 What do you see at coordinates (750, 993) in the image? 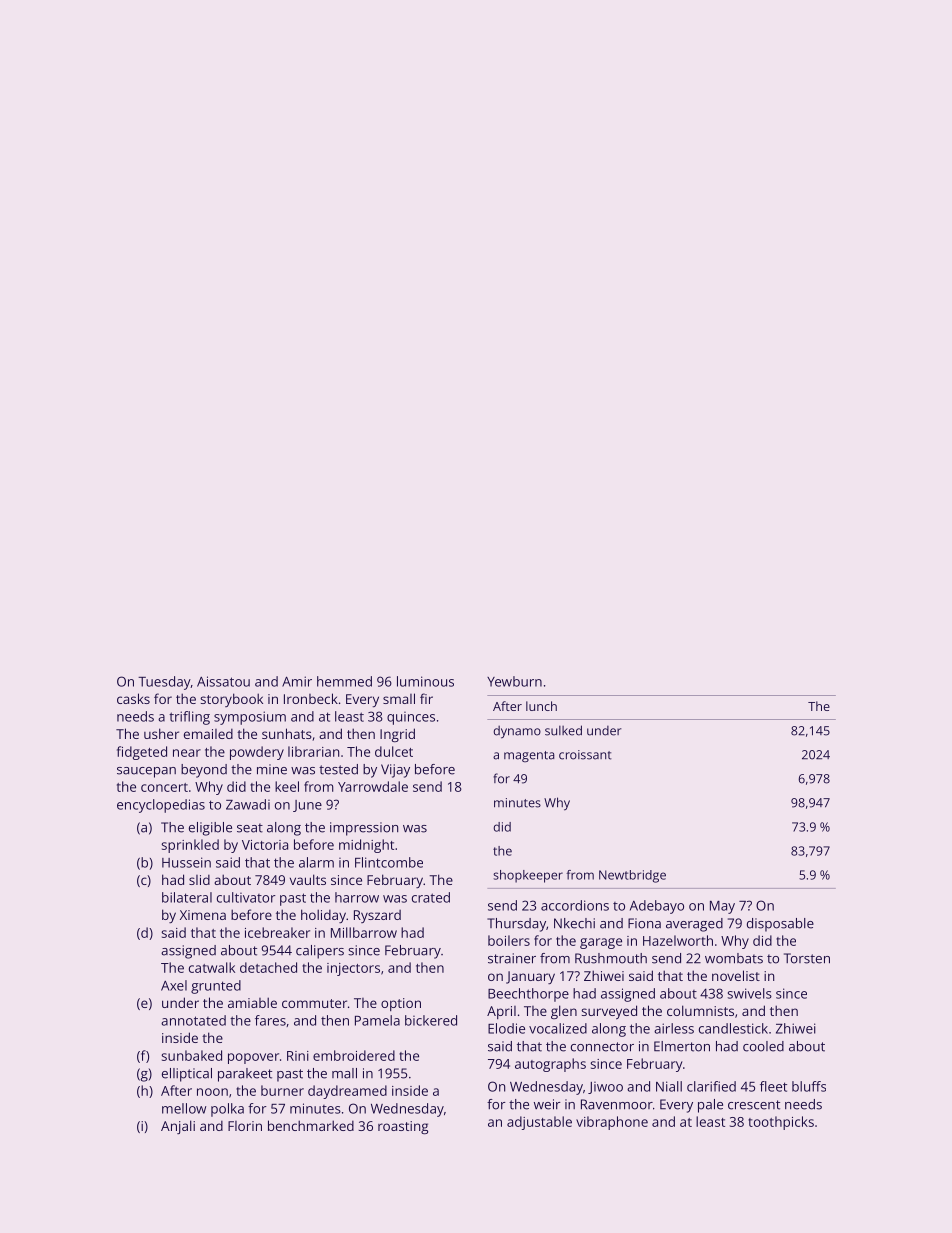
I see `swivels` at bounding box center [750, 993].
